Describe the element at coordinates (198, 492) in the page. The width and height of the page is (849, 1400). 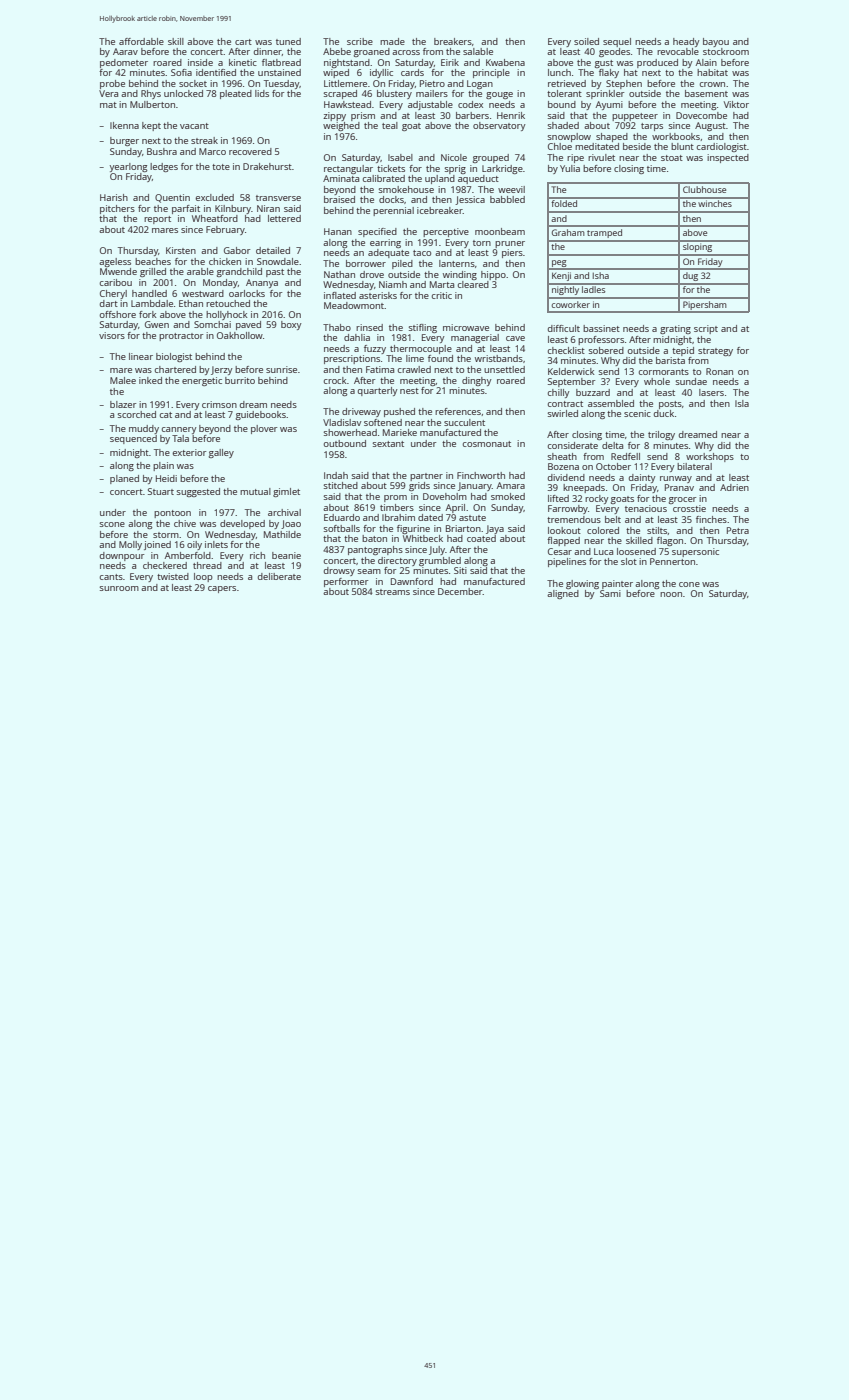
I see `suggested` at that location.
